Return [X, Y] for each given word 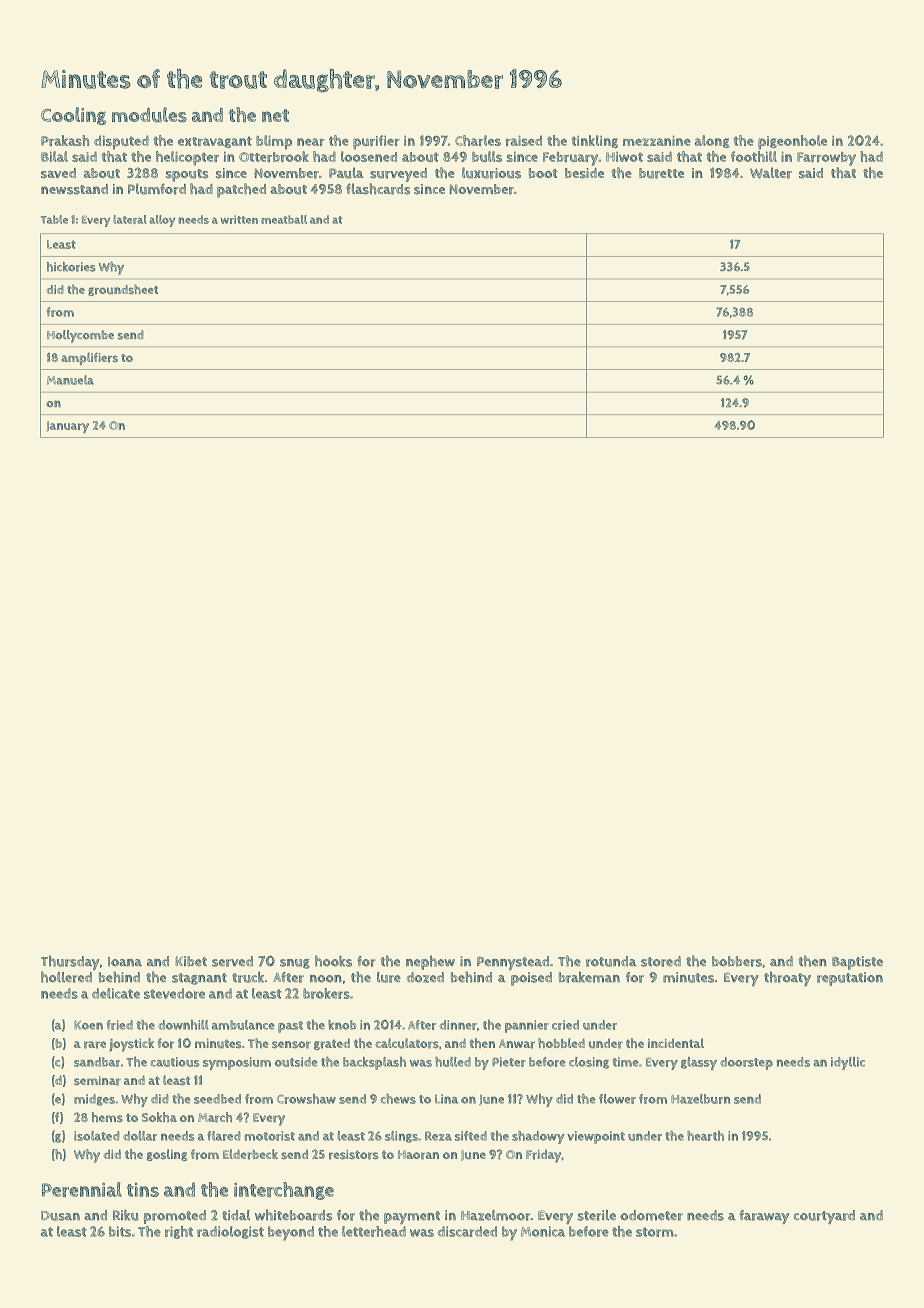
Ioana [125, 962]
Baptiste [857, 963]
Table [54, 219]
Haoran [418, 1155]
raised [524, 140]
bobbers [737, 961]
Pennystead [513, 963]
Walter [771, 173]
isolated [97, 1136]
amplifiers [89, 358]
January [67, 427]
